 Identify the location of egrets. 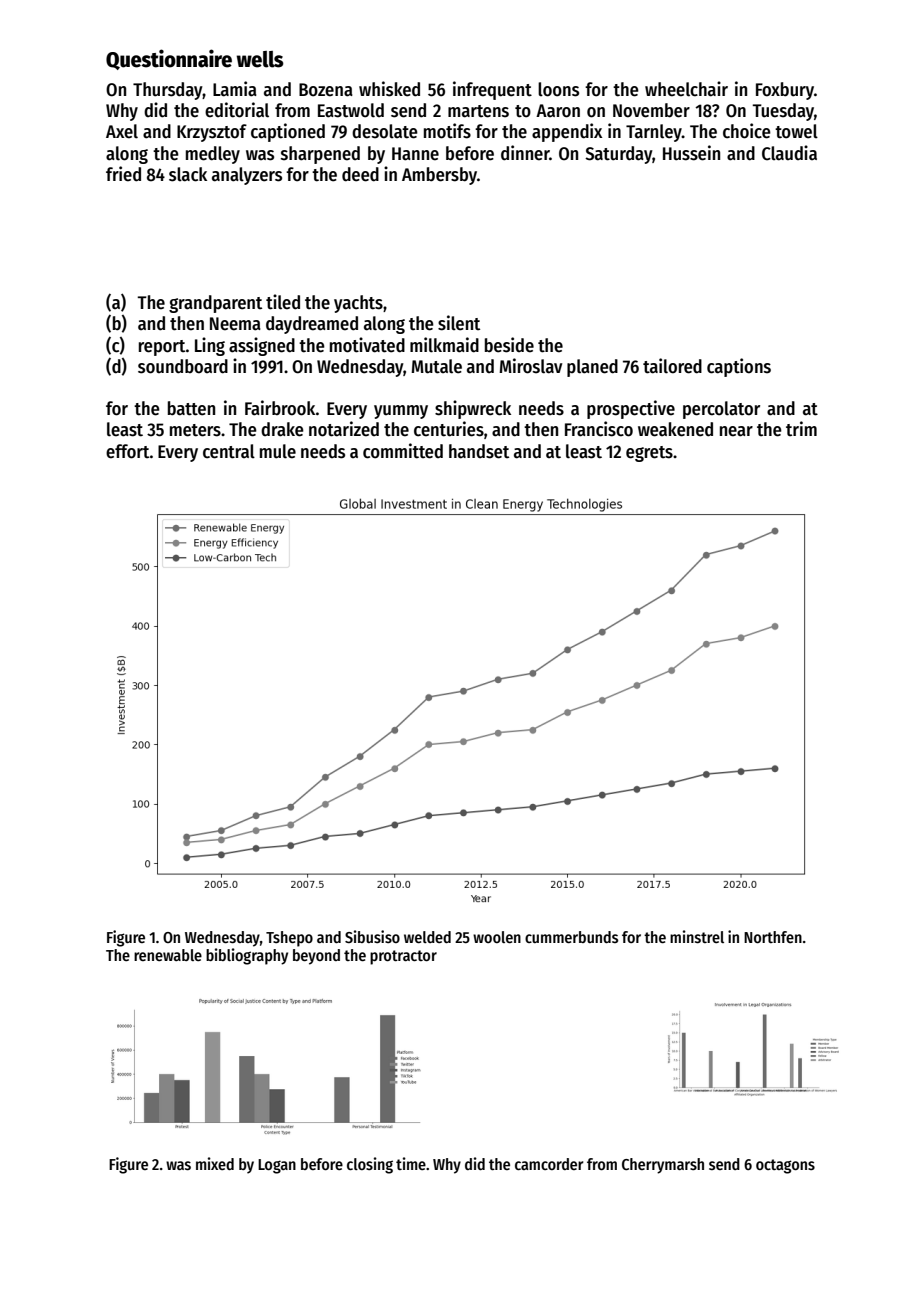
(649, 454).
